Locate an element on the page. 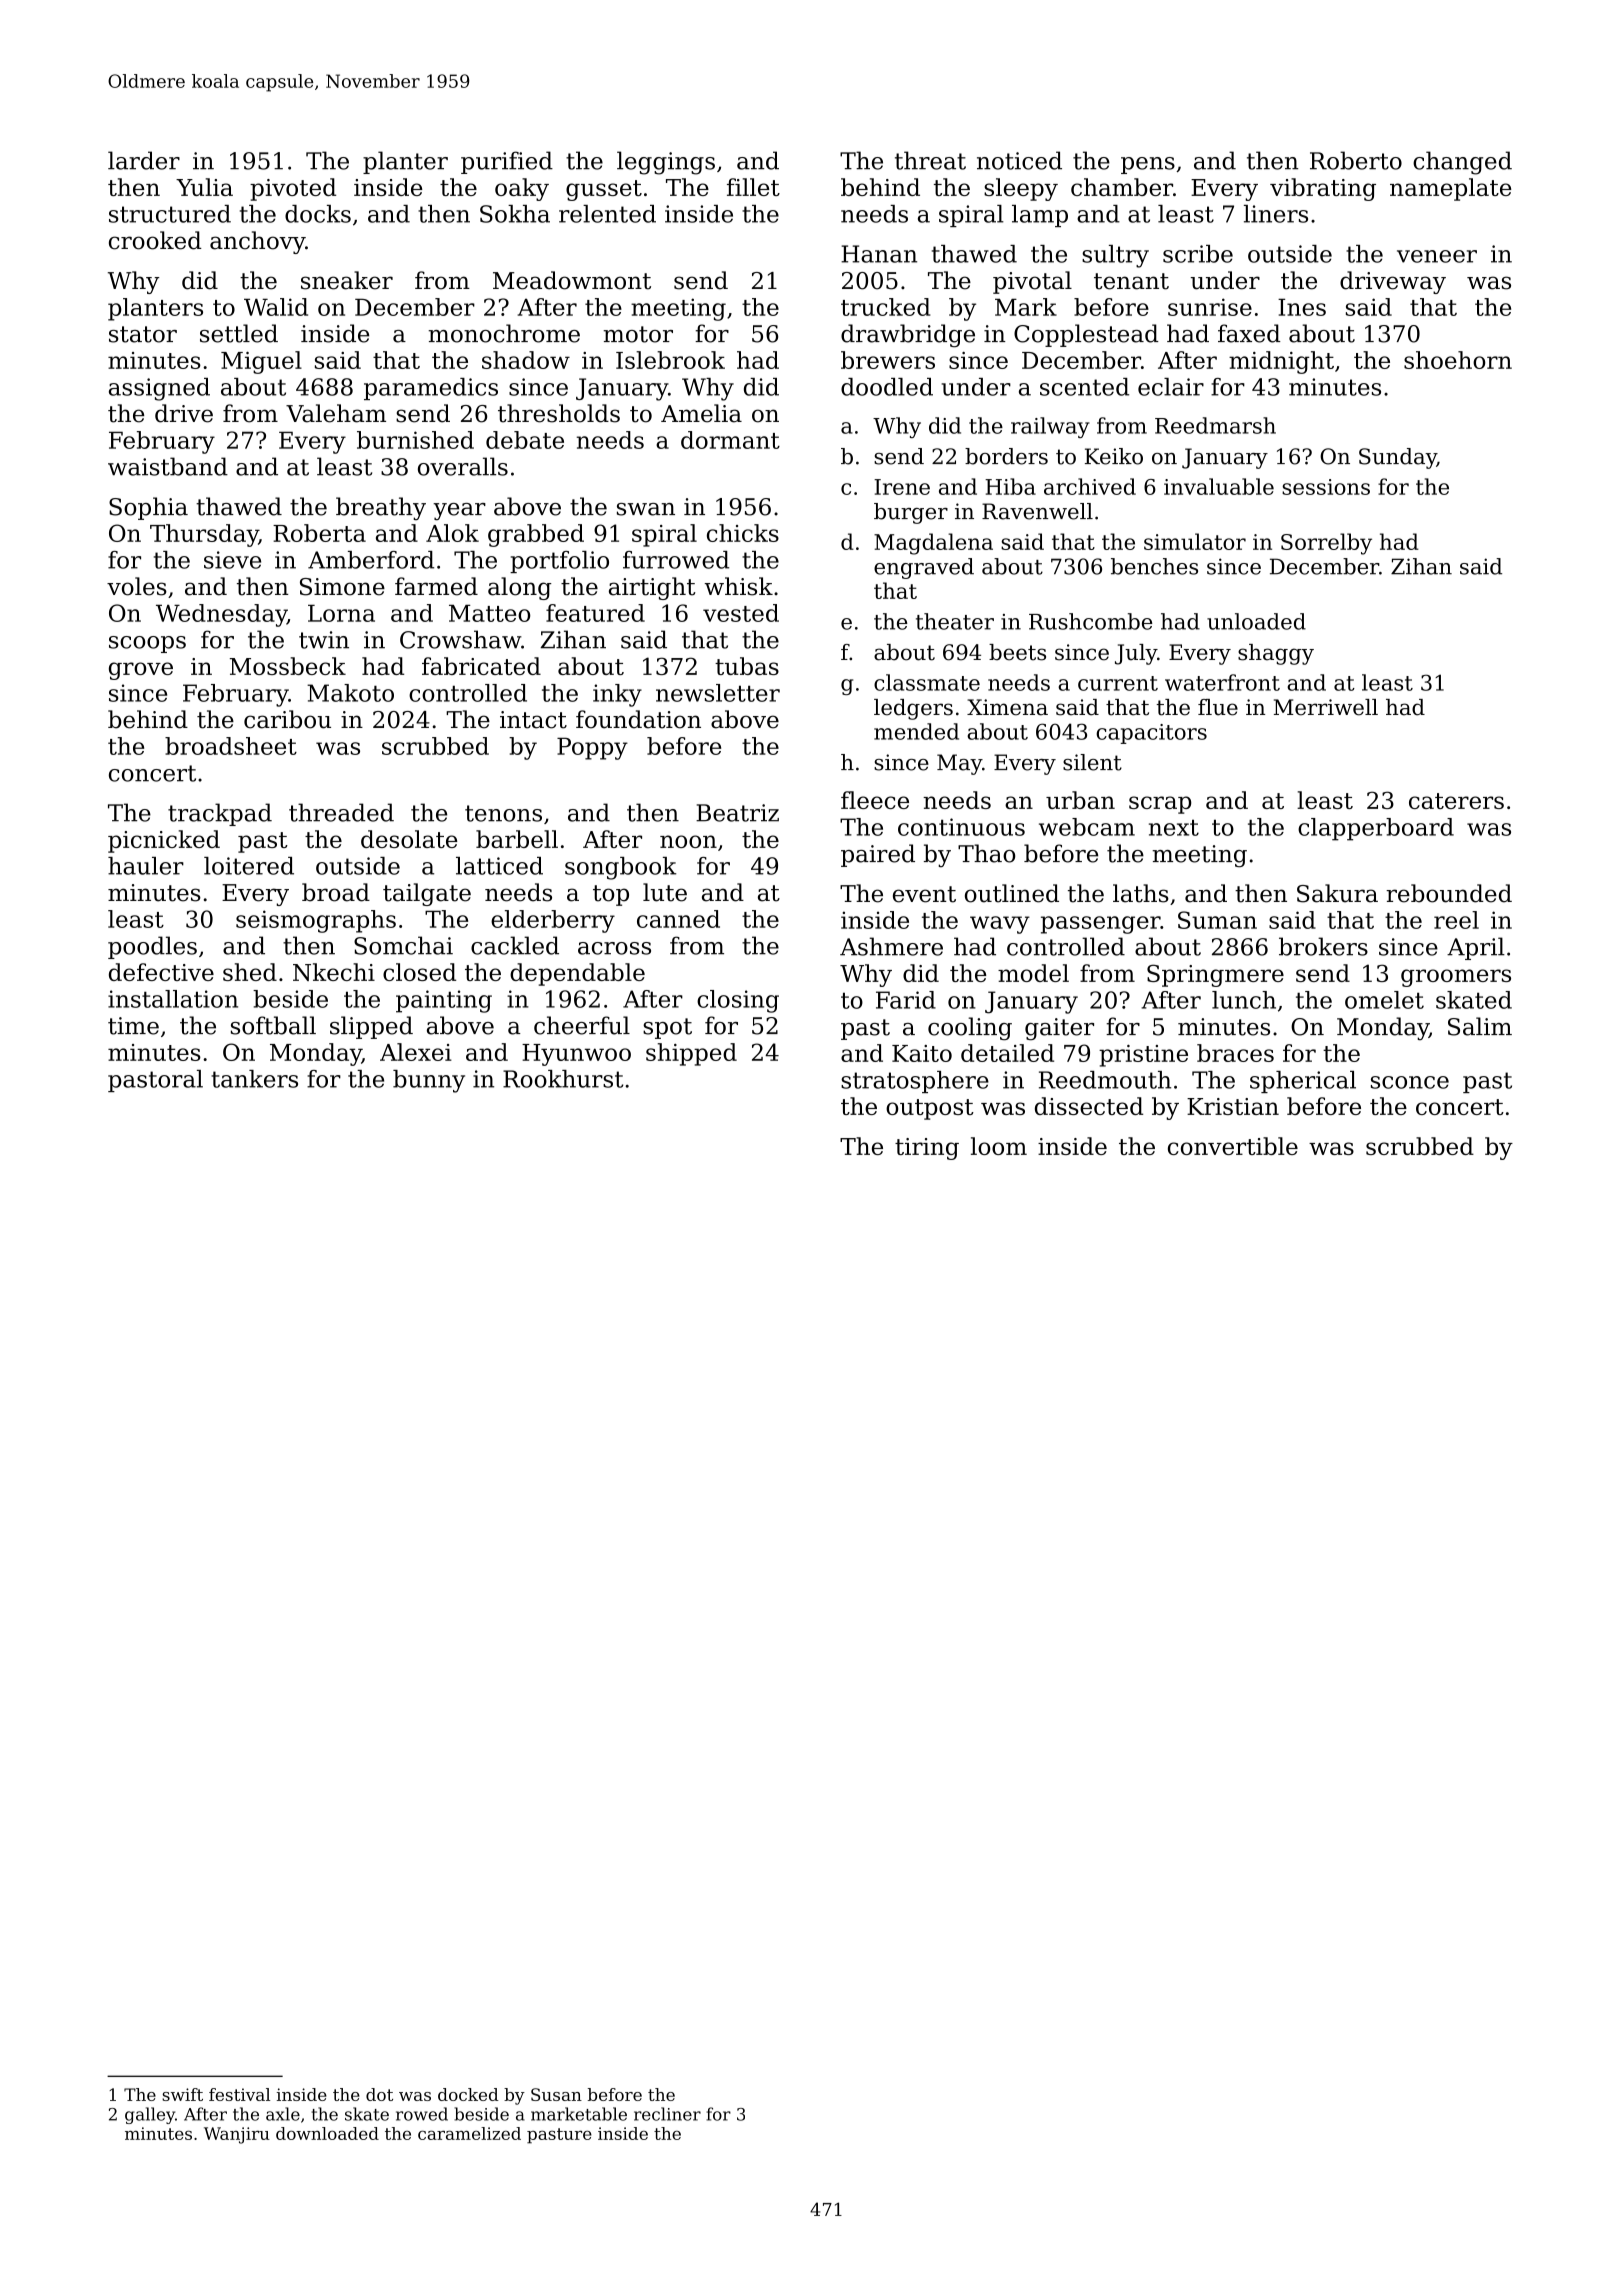 This document has height=2292, width=1620. larder is located at coordinates (144, 160).
